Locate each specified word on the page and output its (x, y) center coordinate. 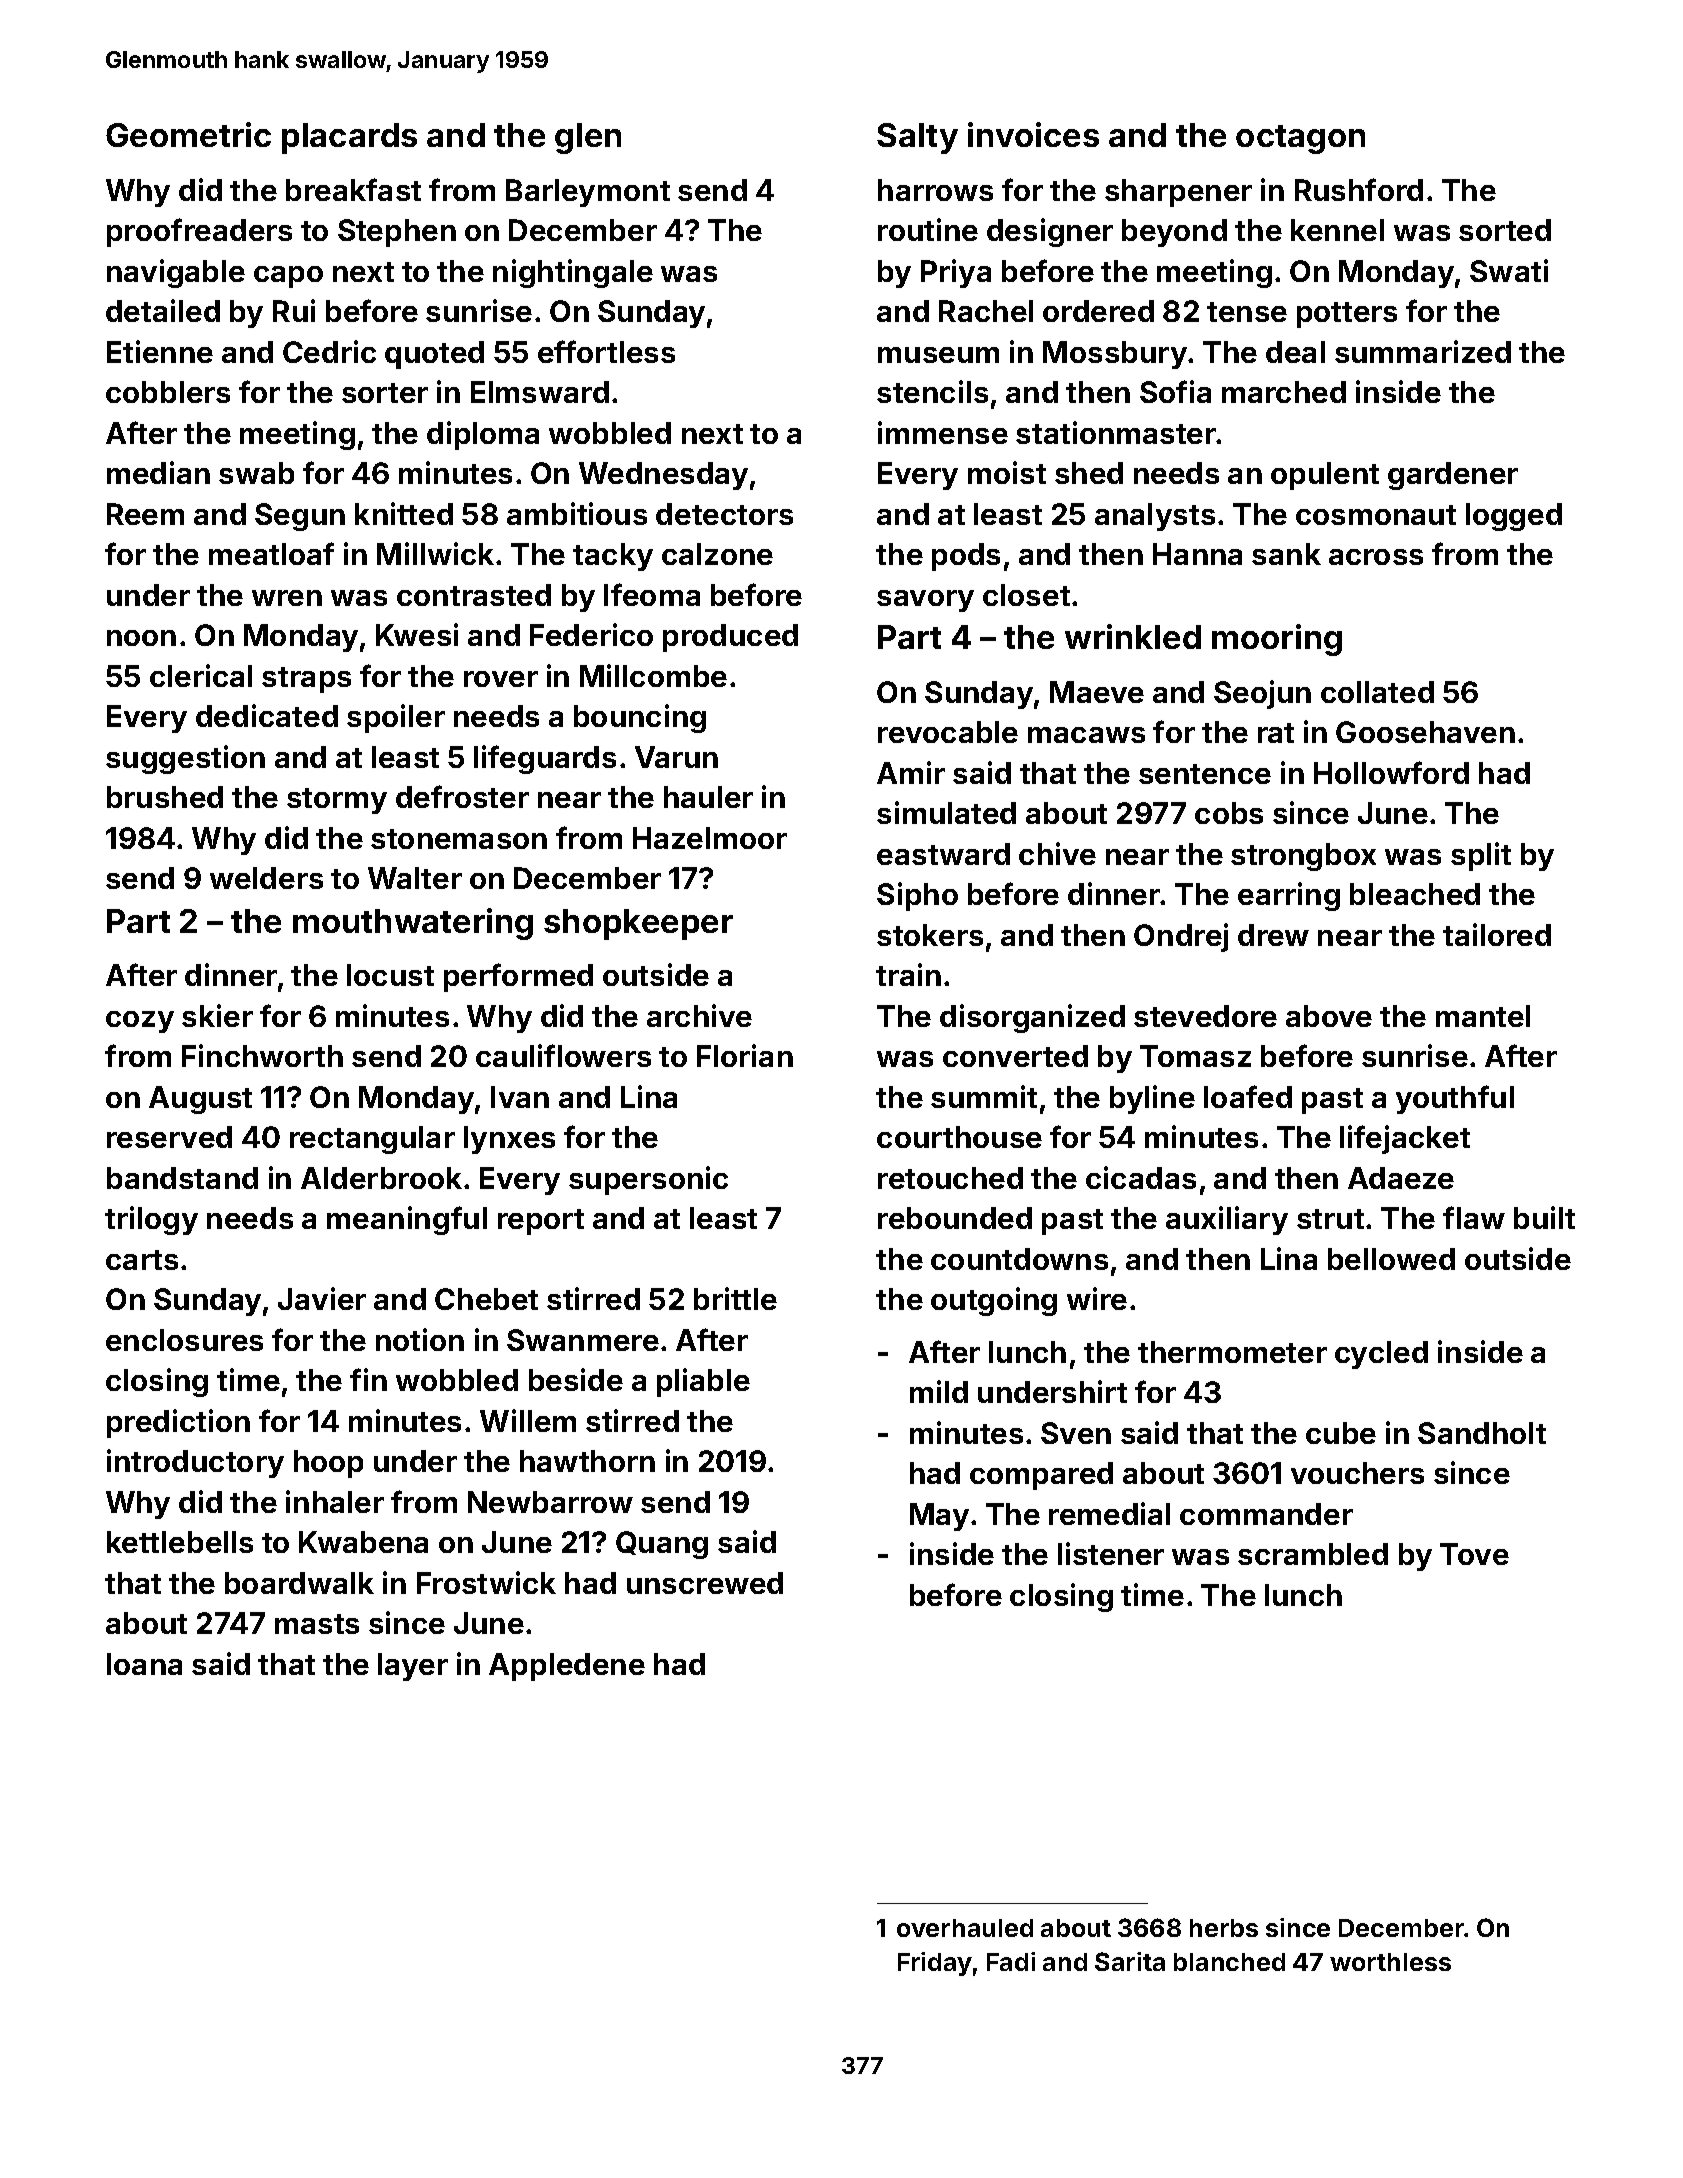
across (1376, 557)
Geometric (188, 134)
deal (1295, 352)
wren (287, 598)
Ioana (144, 1664)
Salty (917, 138)
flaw (1474, 1217)
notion (420, 1339)
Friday (935, 1964)
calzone (717, 554)
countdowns (1019, 1259)
